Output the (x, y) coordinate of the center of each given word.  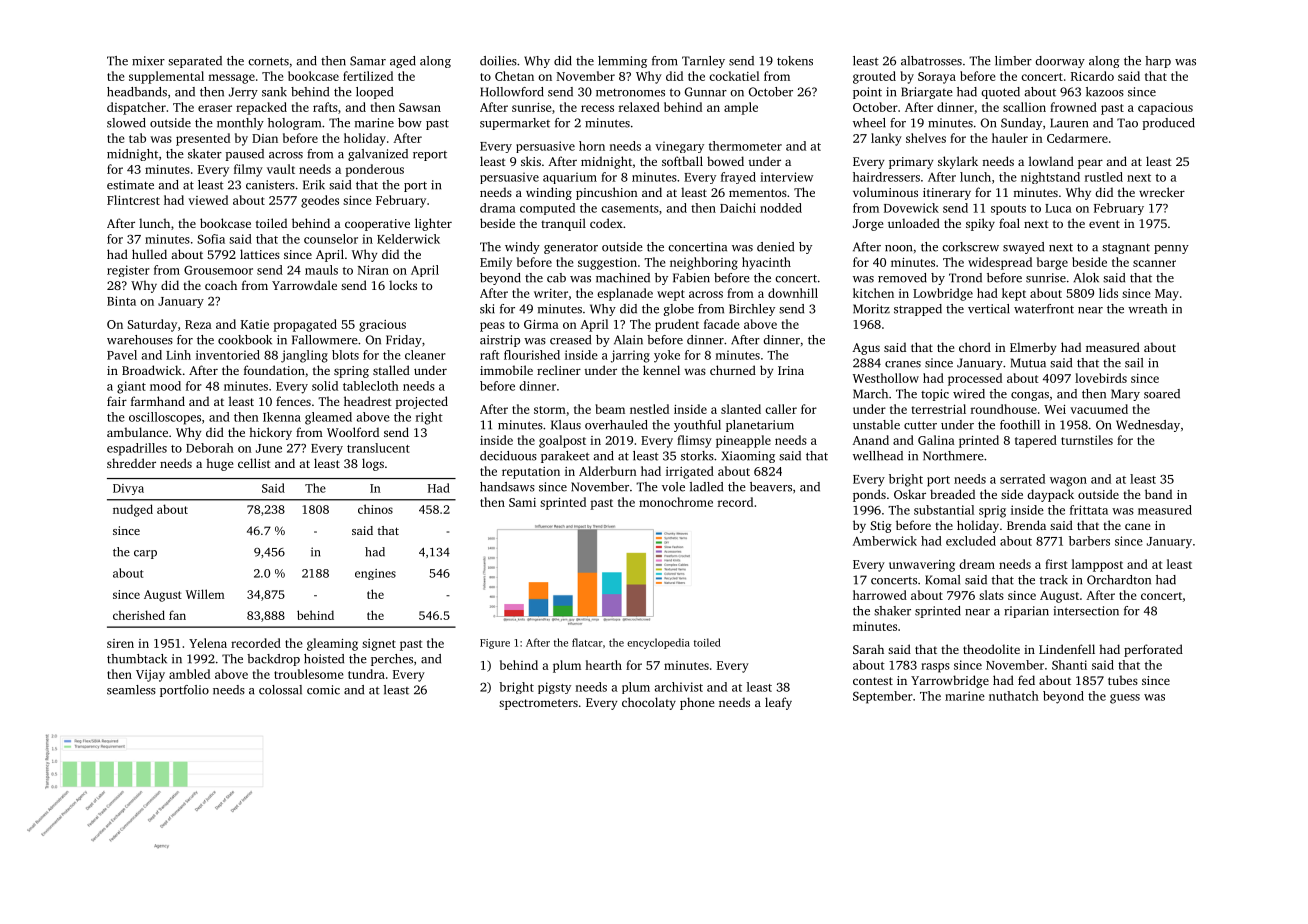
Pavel (122, 355)
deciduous (508, 456)
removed (902, 278)
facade (722, 324)
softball (682, 161)
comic (323, 690)
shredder (131, 463)
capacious (1165, 109)
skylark (958, 162)
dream (977, 564)
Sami (522, 502)
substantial (944, 510)
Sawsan (420, 107)
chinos (375, 509)
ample (741, 108)
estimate (130, 185)
